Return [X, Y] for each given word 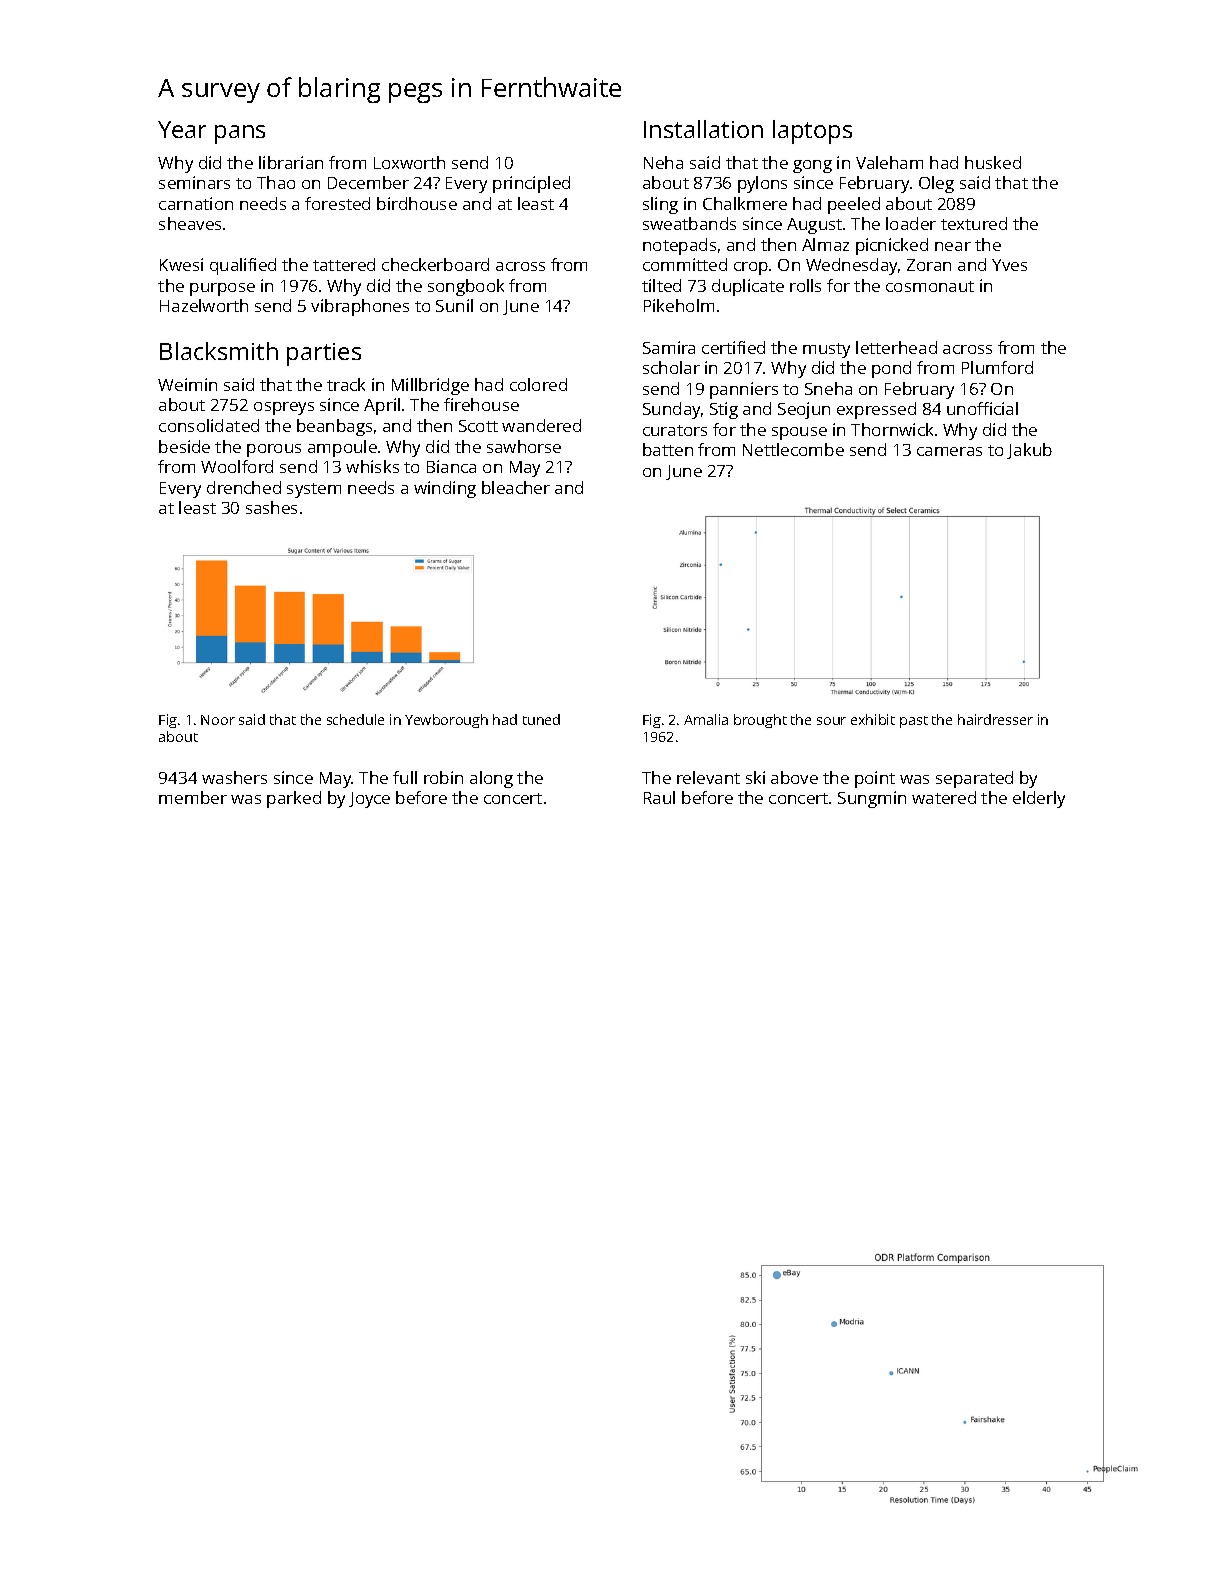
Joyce [369, 800]
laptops [812, 132]
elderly [1039, 799]
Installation [703, 129]
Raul [659, 797]
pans [240, 134]
